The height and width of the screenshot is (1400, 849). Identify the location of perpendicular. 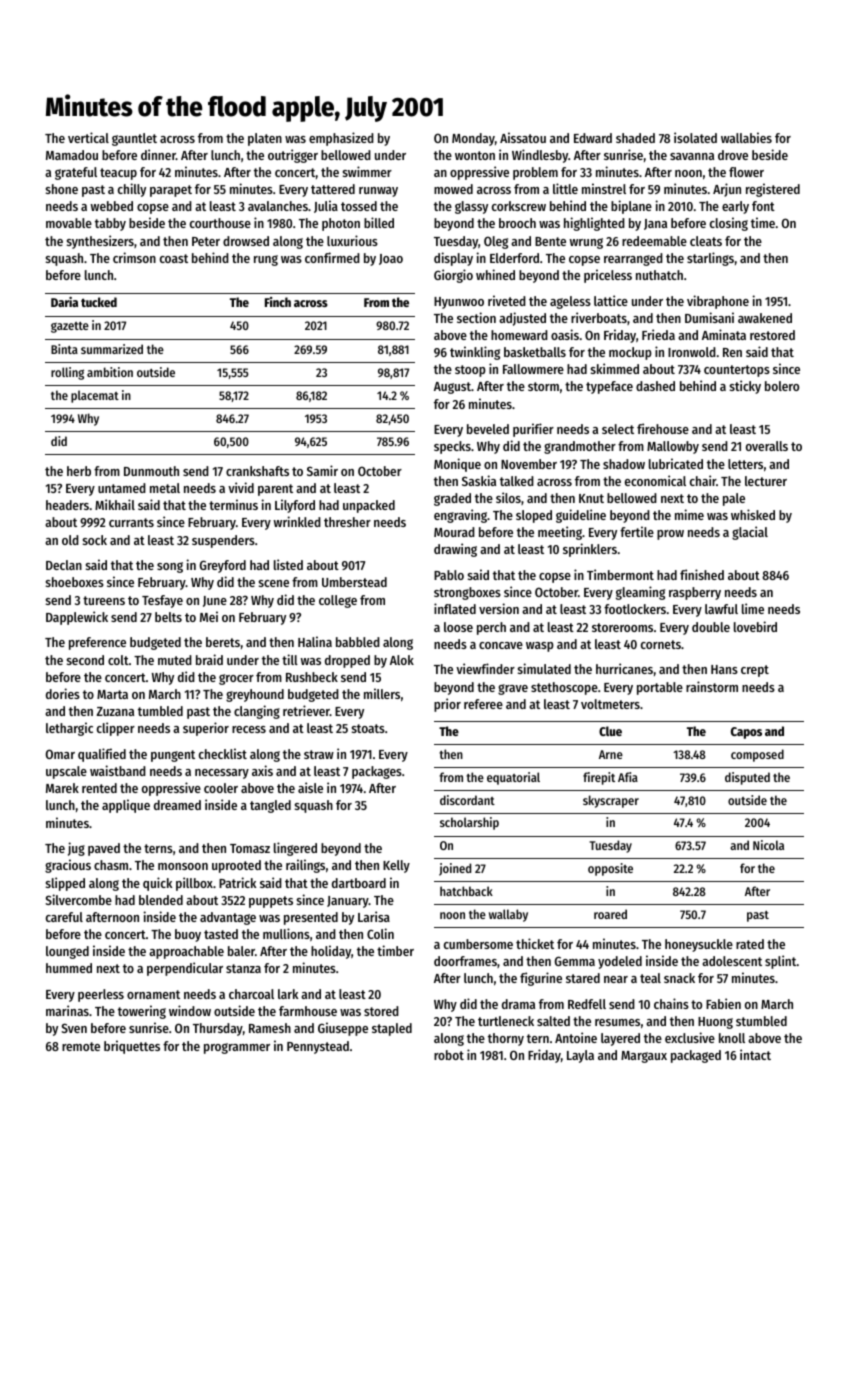
(185, 969).
